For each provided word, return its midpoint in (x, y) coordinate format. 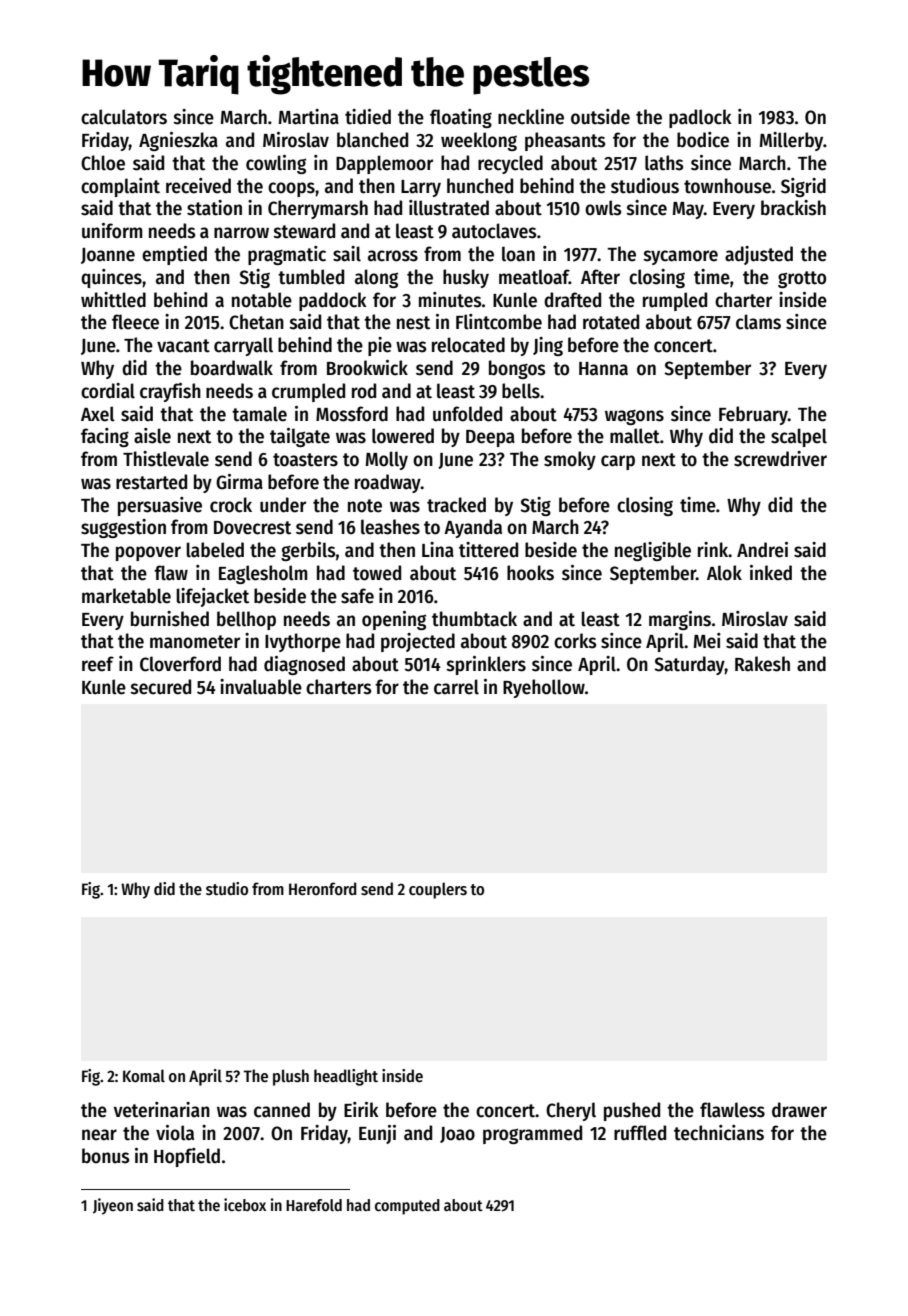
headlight (346, 1077)
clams (758, 322)
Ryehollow (544, 688)
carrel (456, 687)
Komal (144, 1075)
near (99, 1135)
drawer (799, 1110)
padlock (700, 118)
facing (105, 437)
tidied (368, 117)
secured (160, 687)
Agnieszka (178, 141)
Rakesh (762, 664)
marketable (126, 596)
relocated (468, 345)
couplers (438, 890)
